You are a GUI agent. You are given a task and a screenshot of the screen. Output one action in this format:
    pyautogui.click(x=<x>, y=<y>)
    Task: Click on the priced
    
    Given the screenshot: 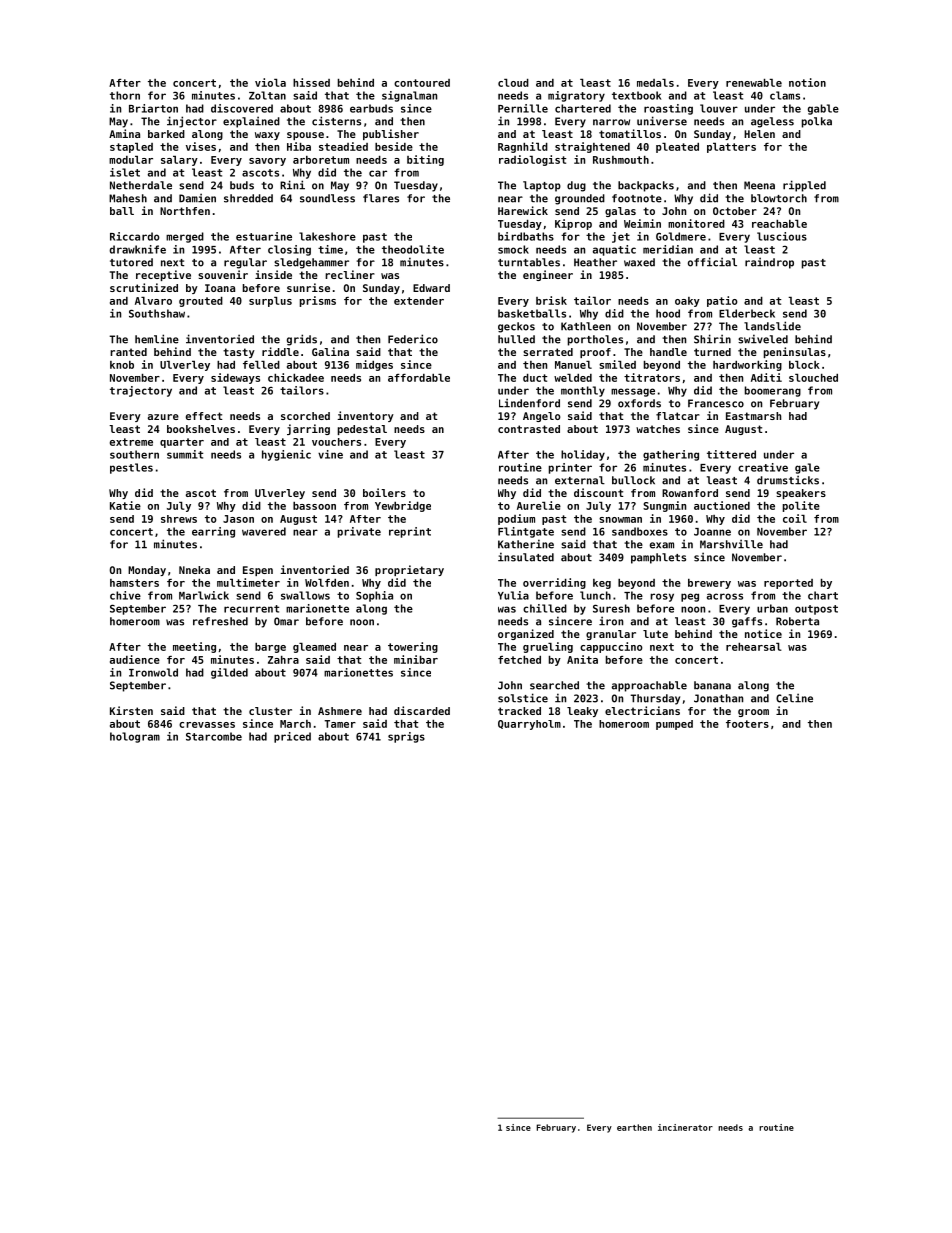 What is the action you would take?
    pyautogui.click(x=292, y=737)
